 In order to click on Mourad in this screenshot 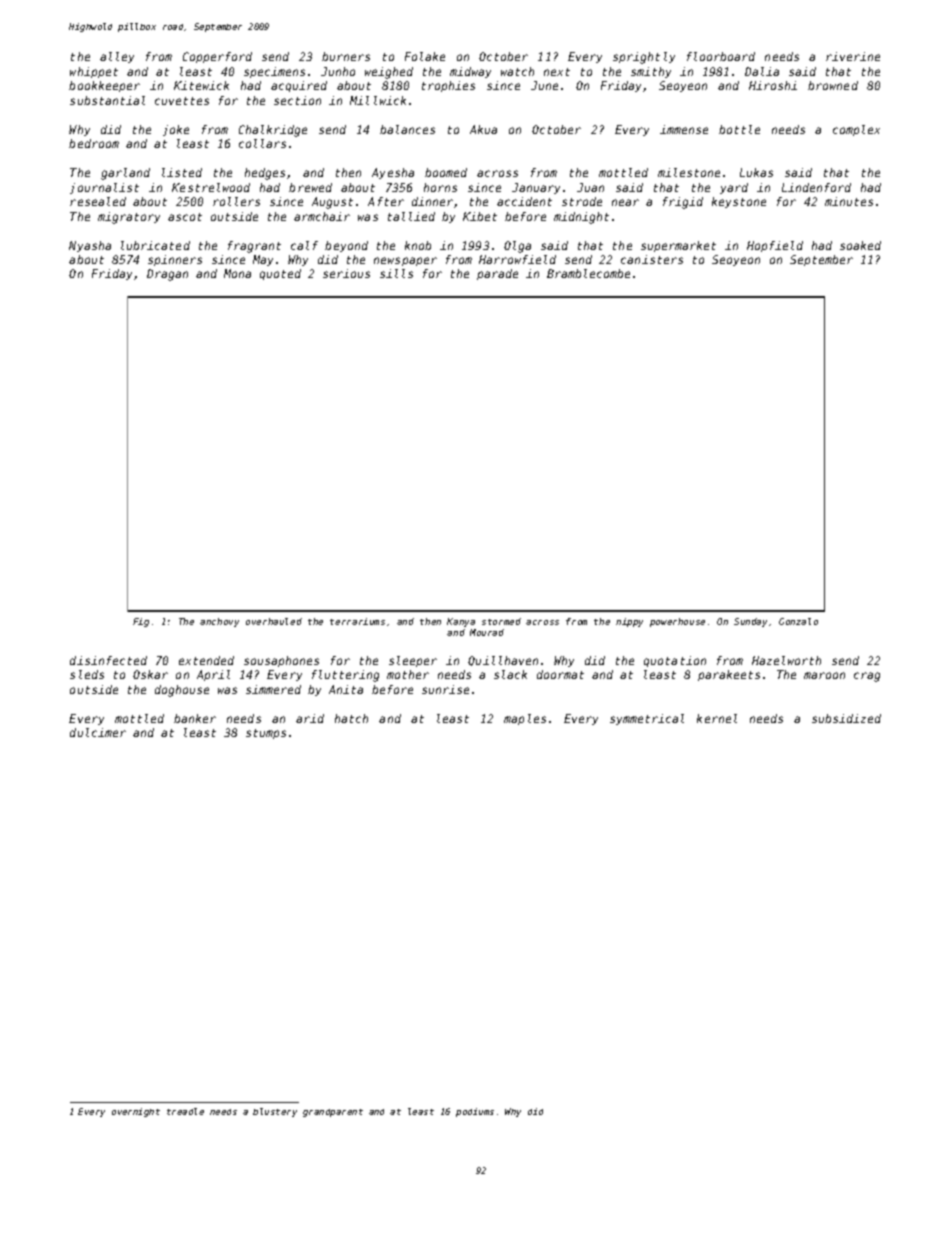, I will do `click(487, 632)`.
